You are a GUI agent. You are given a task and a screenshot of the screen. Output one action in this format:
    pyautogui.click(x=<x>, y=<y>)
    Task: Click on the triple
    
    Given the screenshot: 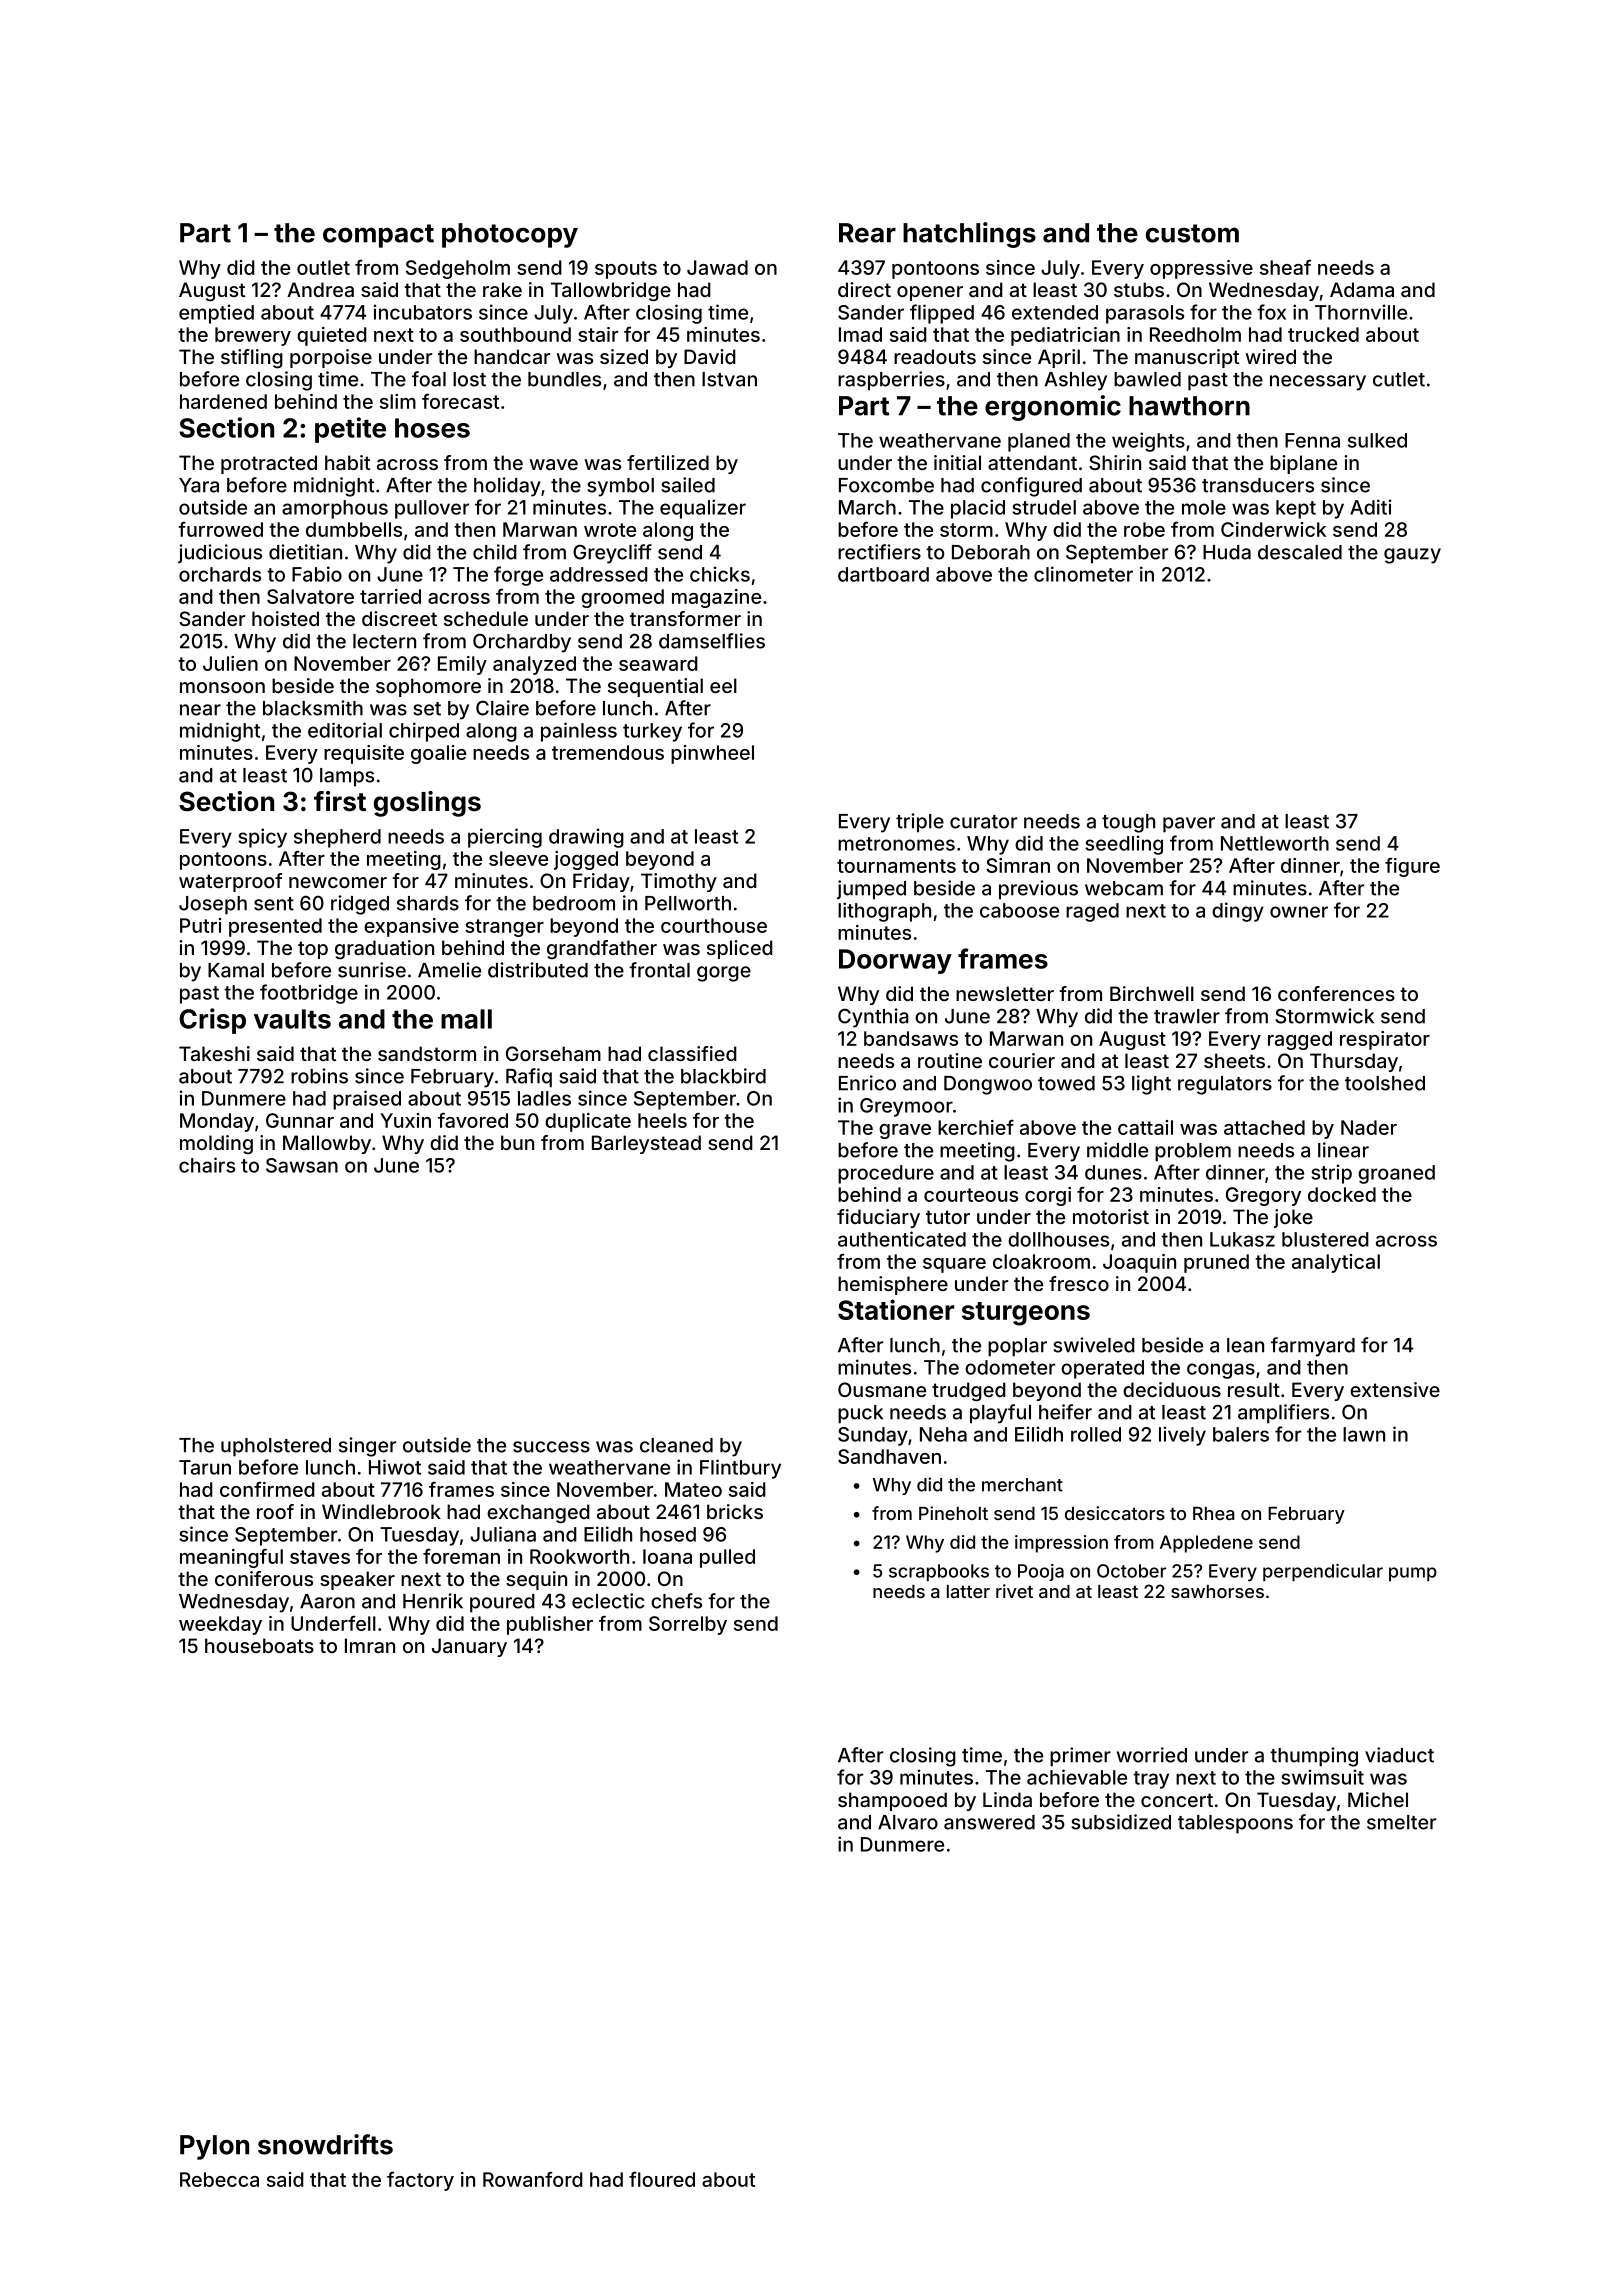 What is the action you would take?
    pyautogui.click(x=920, y=823)
